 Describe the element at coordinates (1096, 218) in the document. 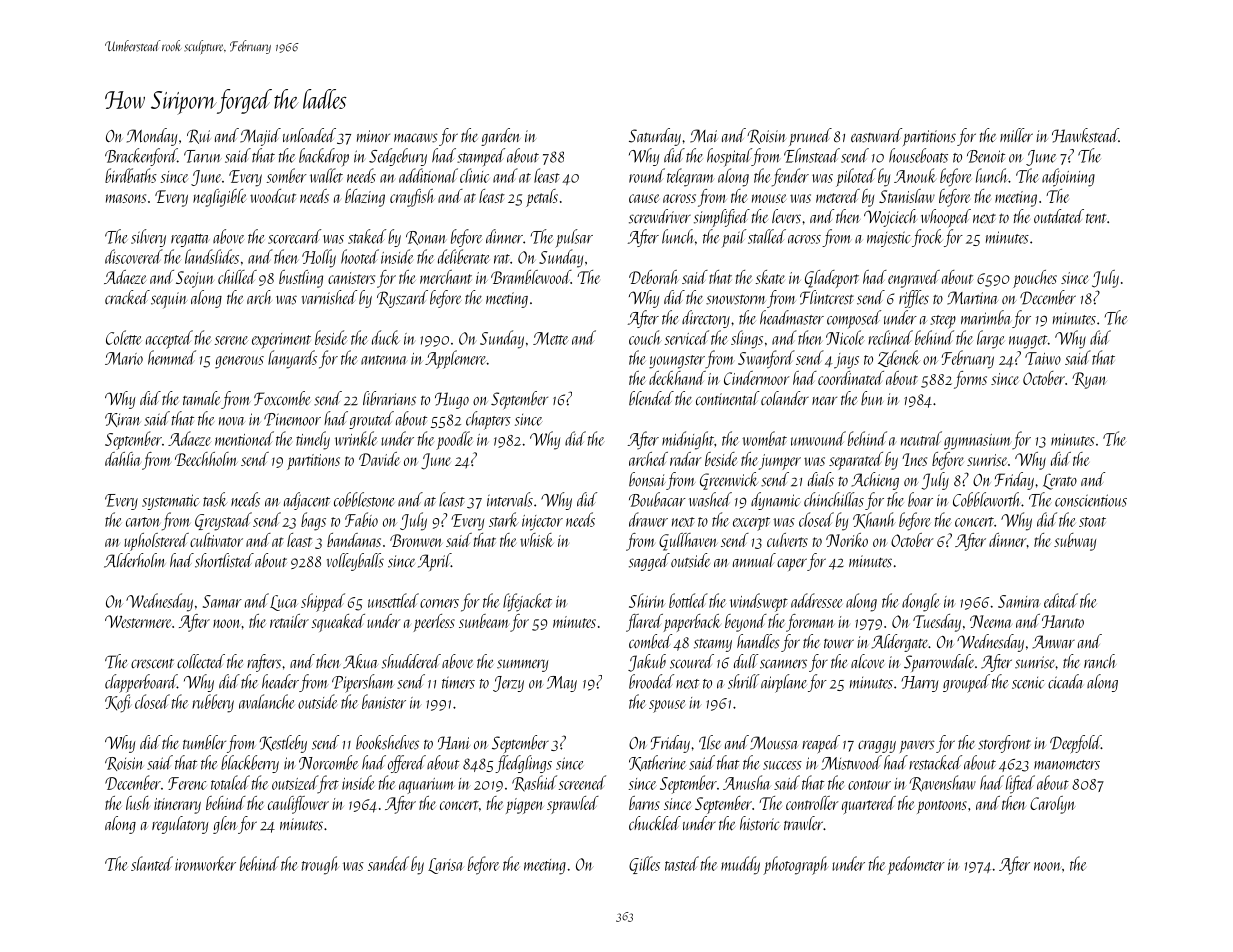

I see `tent` at that location.
